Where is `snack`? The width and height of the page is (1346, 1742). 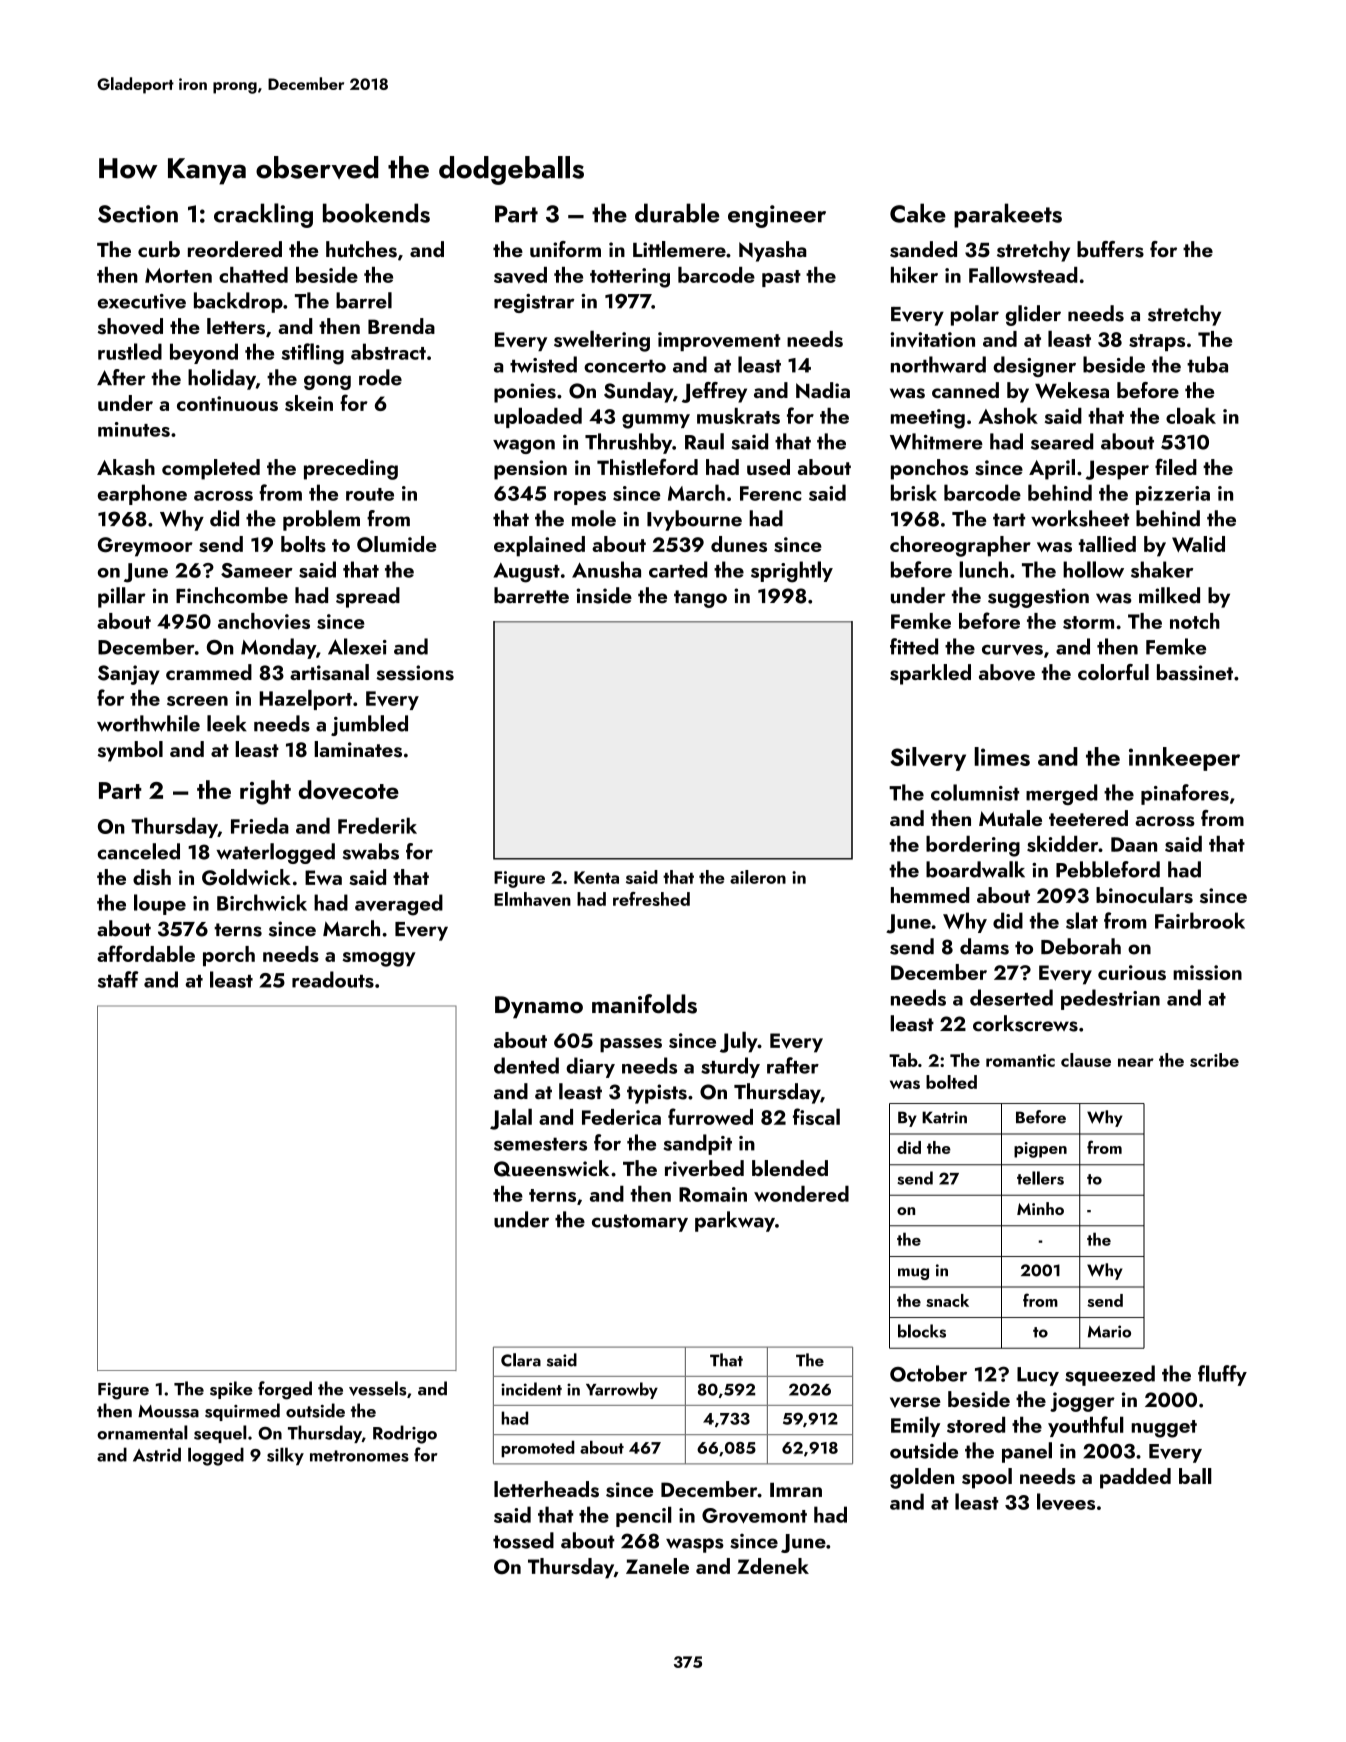 snack is located at coordinates (947, 1300).
